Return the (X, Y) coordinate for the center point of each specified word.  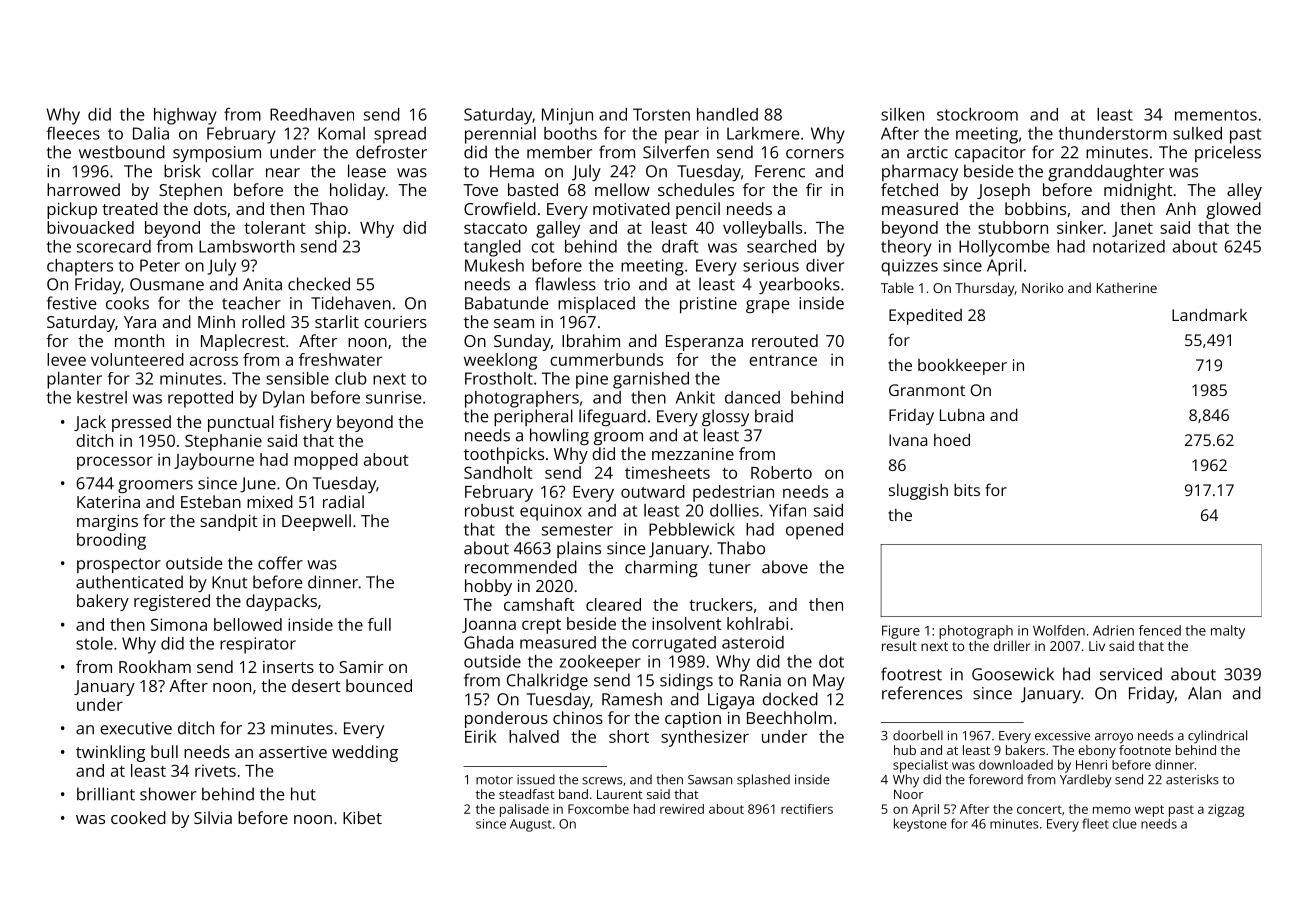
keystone (920, 825)
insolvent (686, 623)
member (559, 152)
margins (107, 523)
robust (489, 510)
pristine (708, 305)
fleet (1095, 823)
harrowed (83, 189)
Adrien (1113, 630)
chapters (80, 267)
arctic (927, 152)
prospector (119, 565)
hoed (952, 439)
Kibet (362, 817)
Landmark (1209, 314)
